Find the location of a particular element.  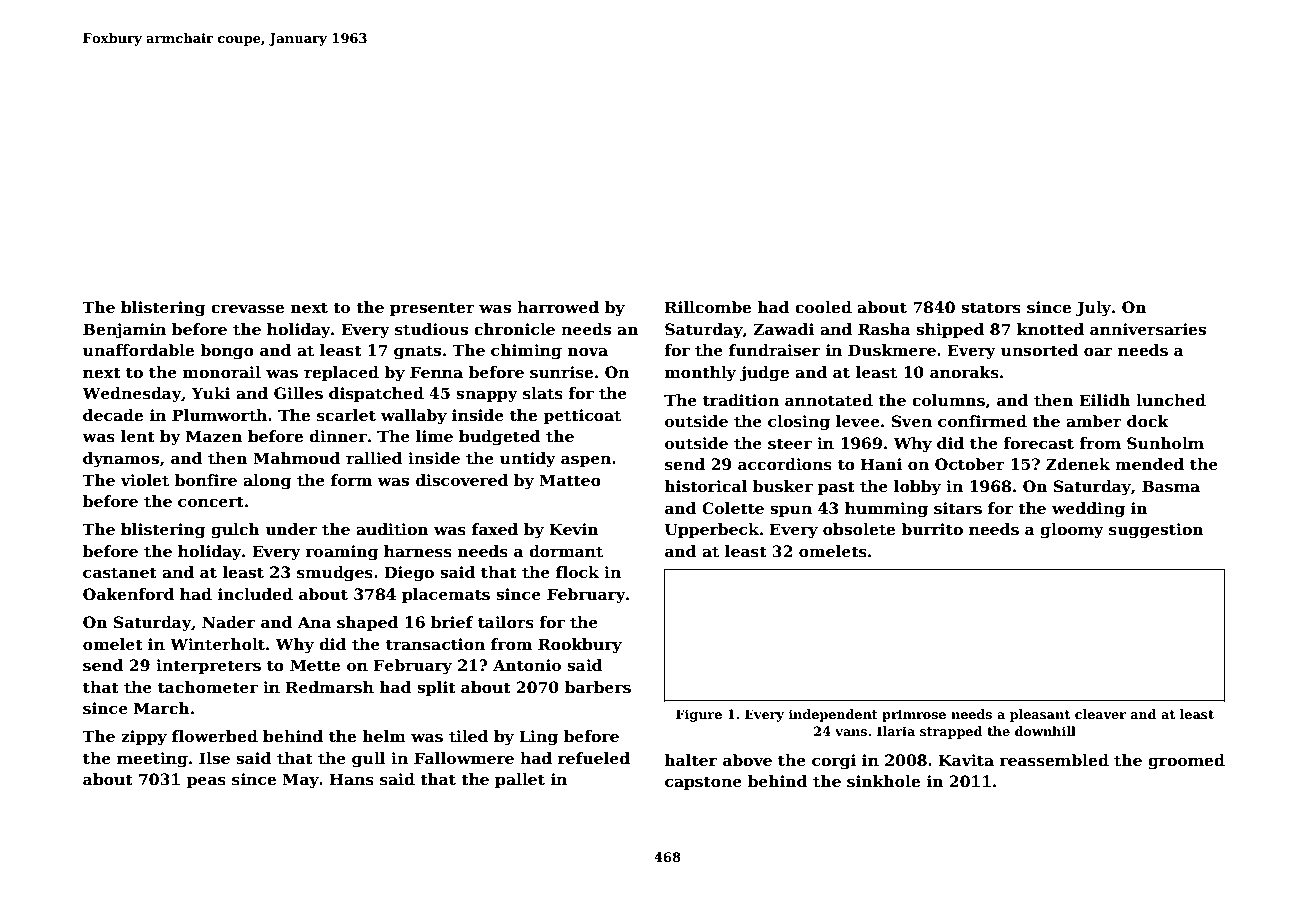

capstone is located at coordinates (703, 783).
